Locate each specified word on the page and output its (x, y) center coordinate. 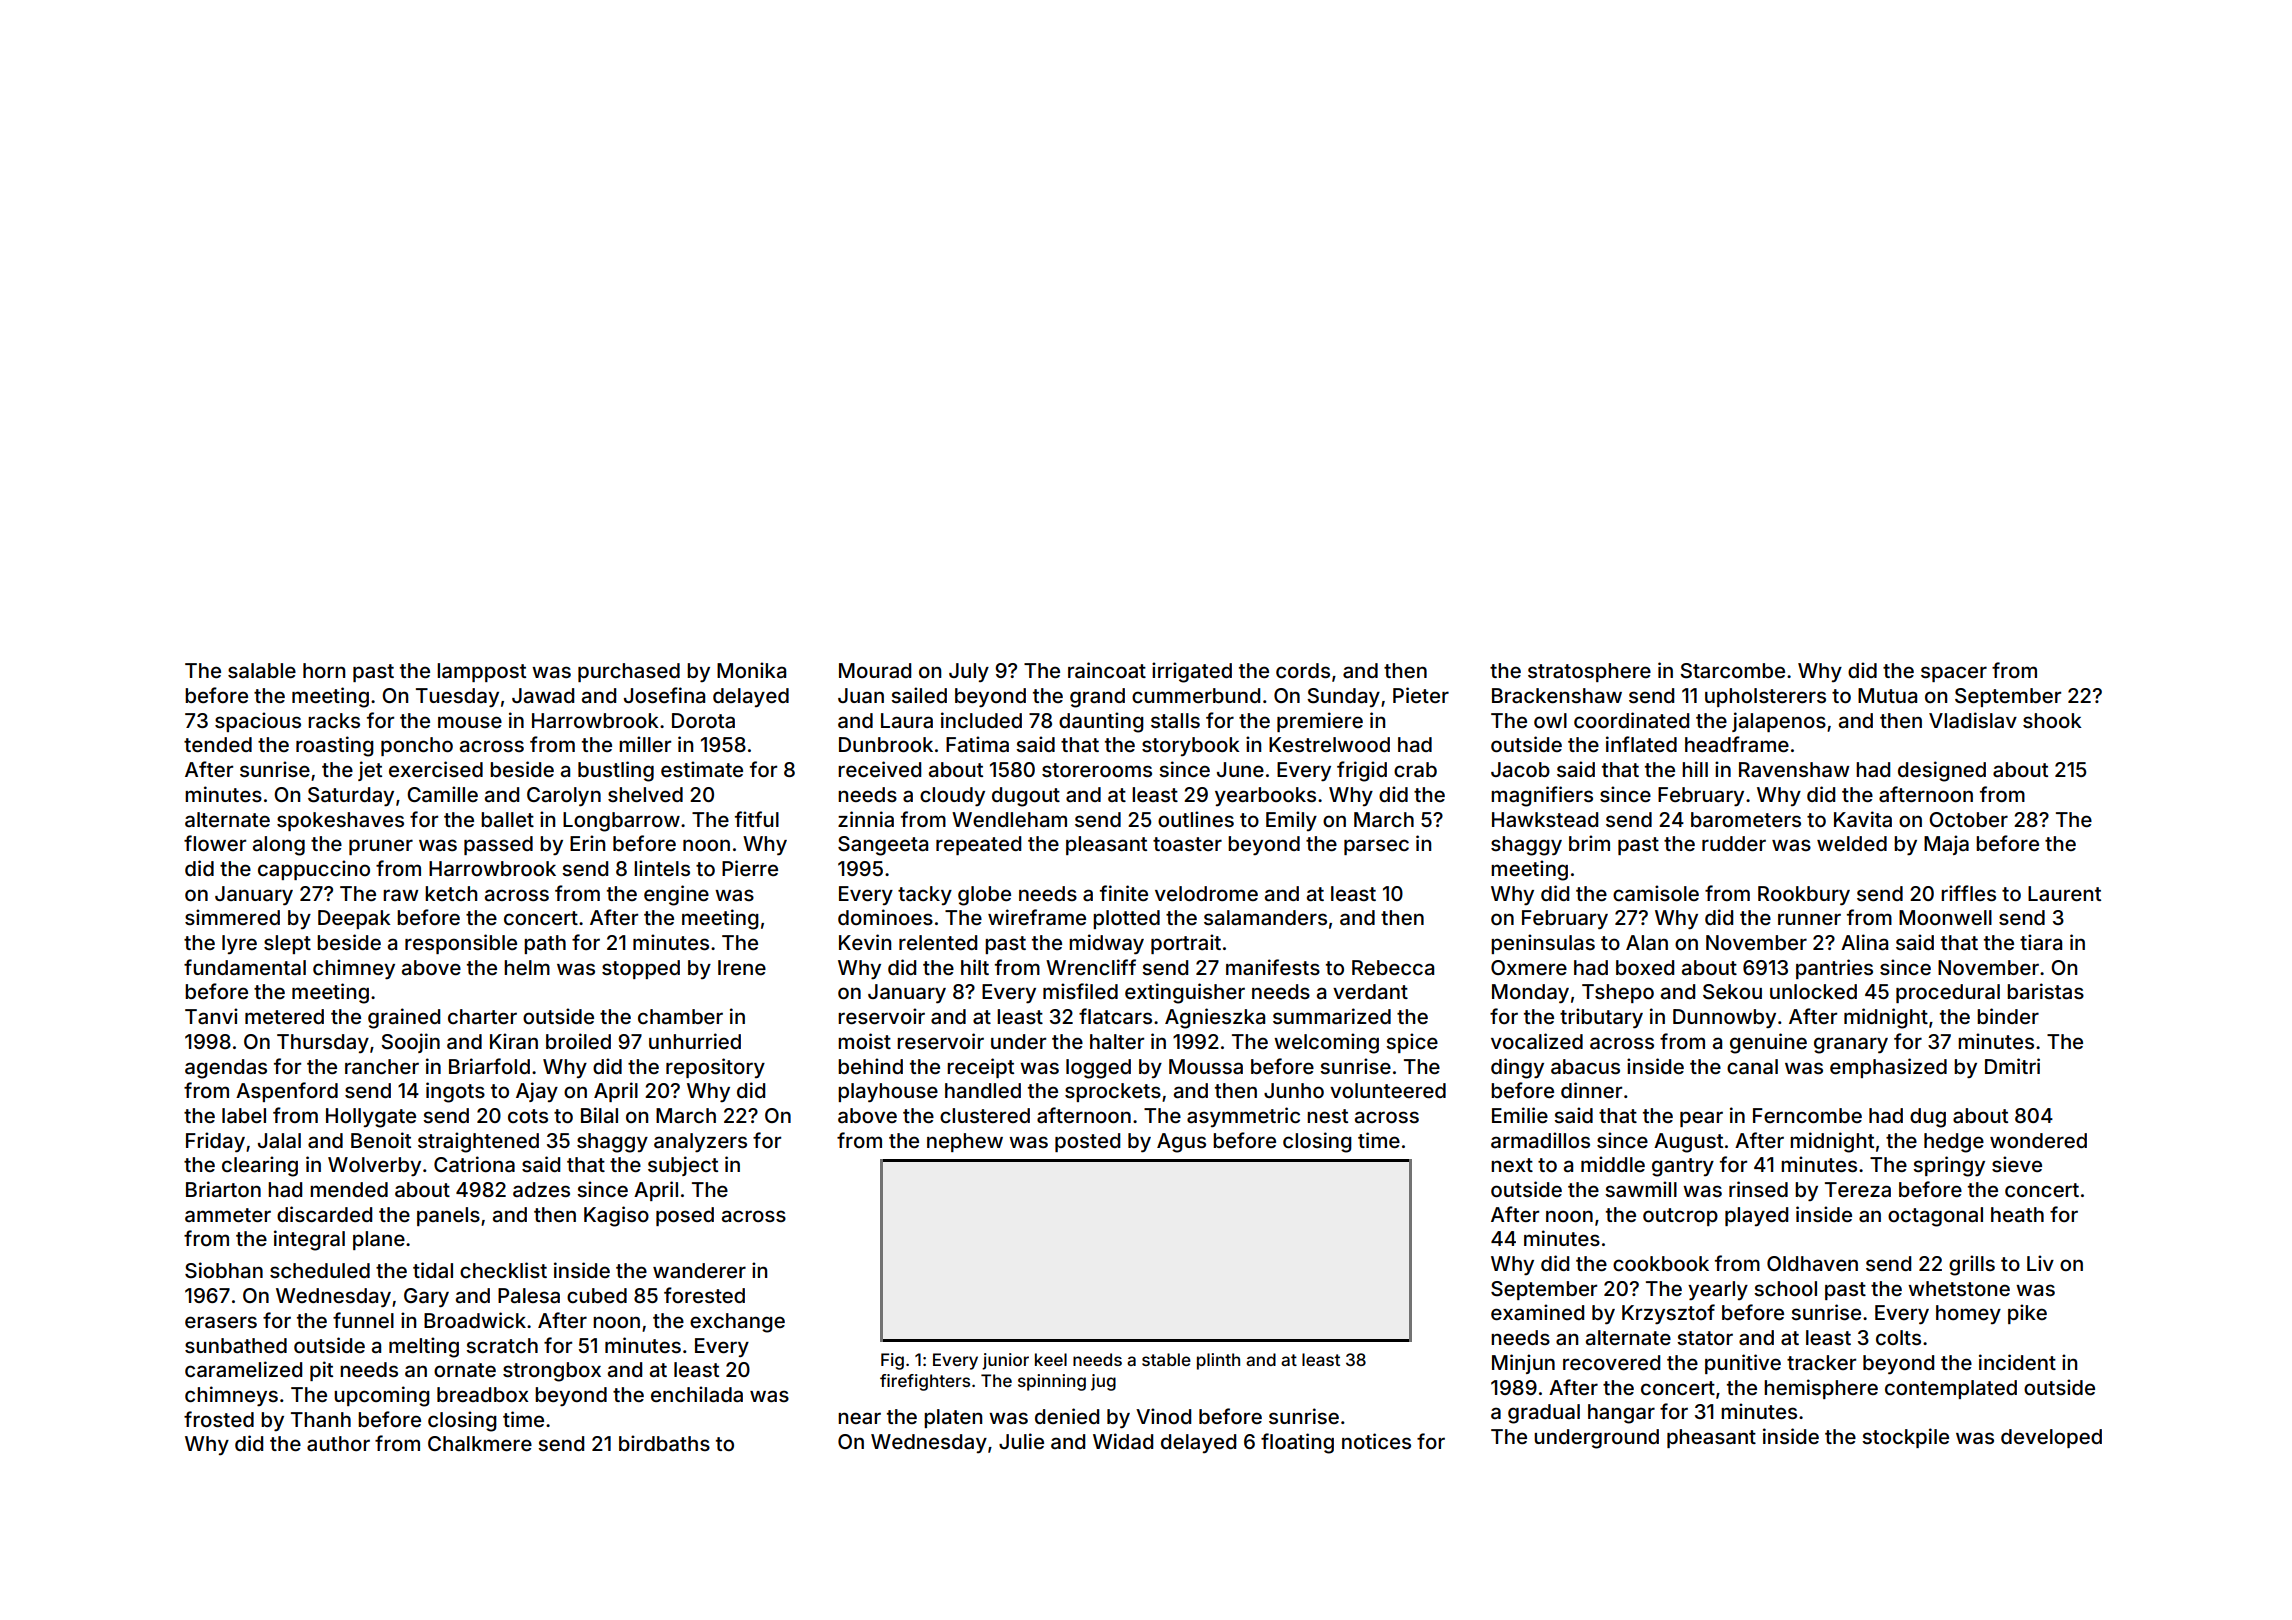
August (1688, 1143)
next (1512, 1165)
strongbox (552, 1372)
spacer (1954, 674)
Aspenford (287, 1092)
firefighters (925, 1382)
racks (334, 720)
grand (1097, 698)
